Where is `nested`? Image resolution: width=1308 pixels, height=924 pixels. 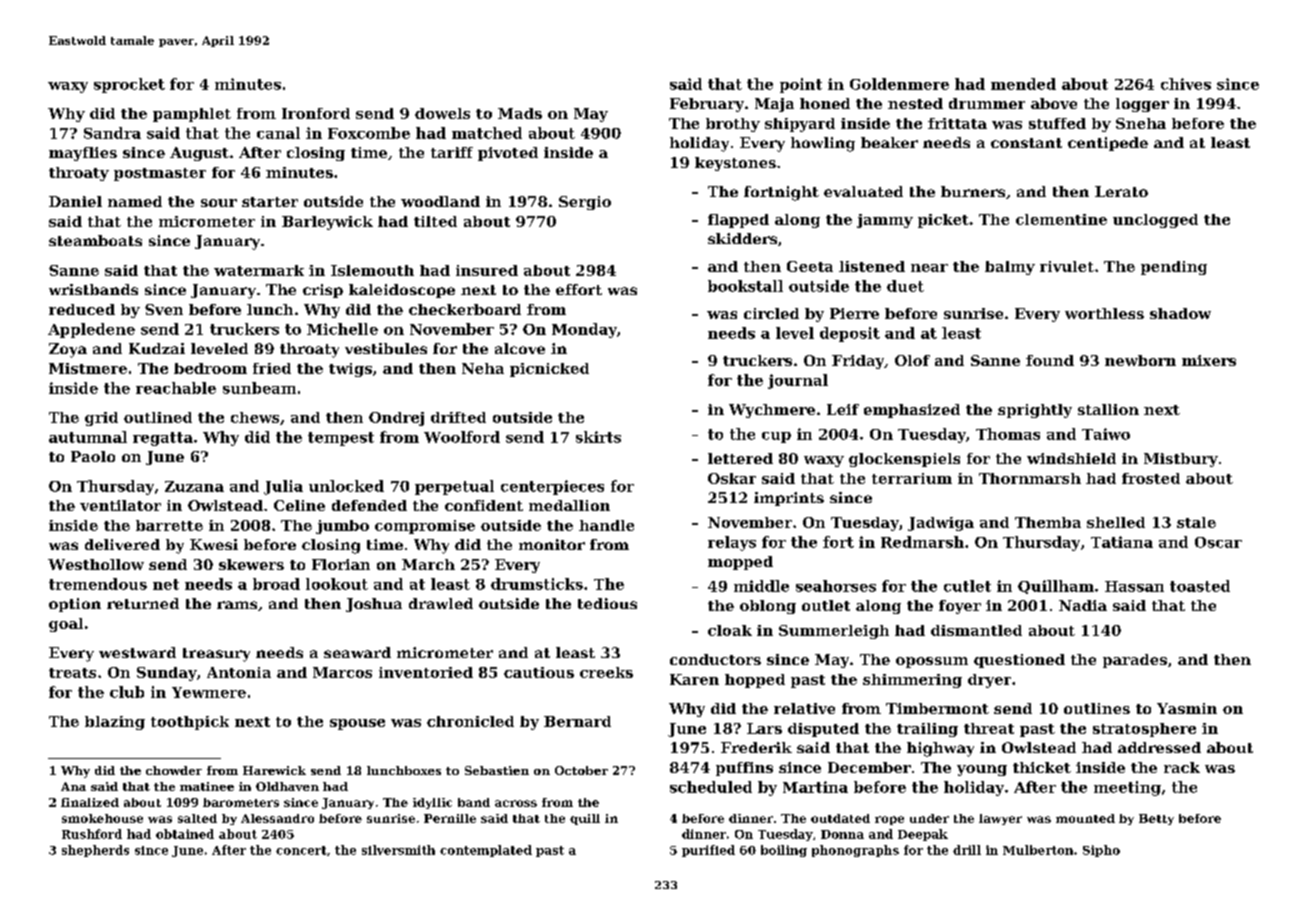
nested is located at coordinates (915, 103).
